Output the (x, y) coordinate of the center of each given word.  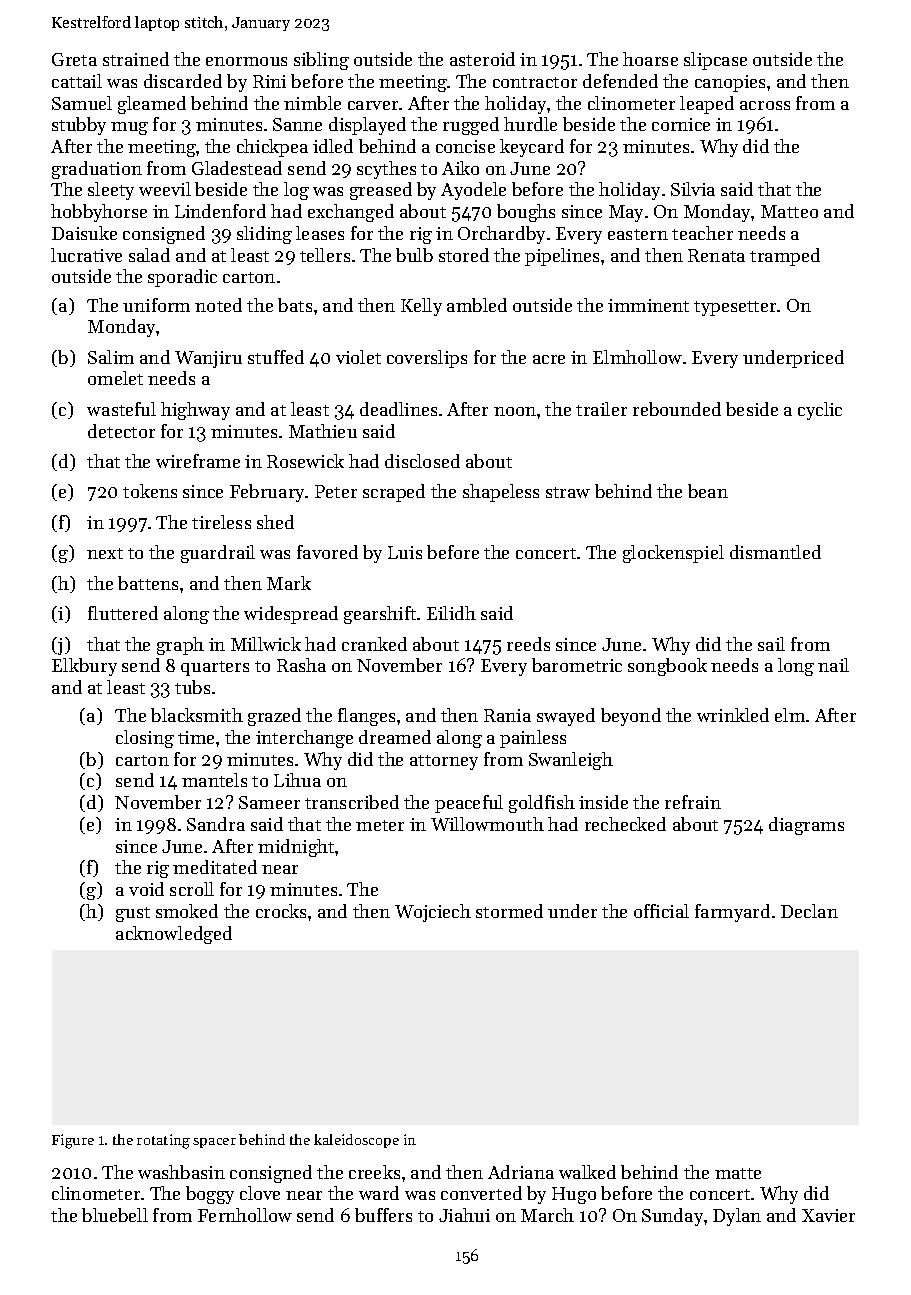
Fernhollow (245, 1215)
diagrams (806, 826)
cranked (374, 644)
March (547, 1215)
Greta (74, 59)
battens (148, 583)
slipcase (715, 61)
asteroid (482, 59)
